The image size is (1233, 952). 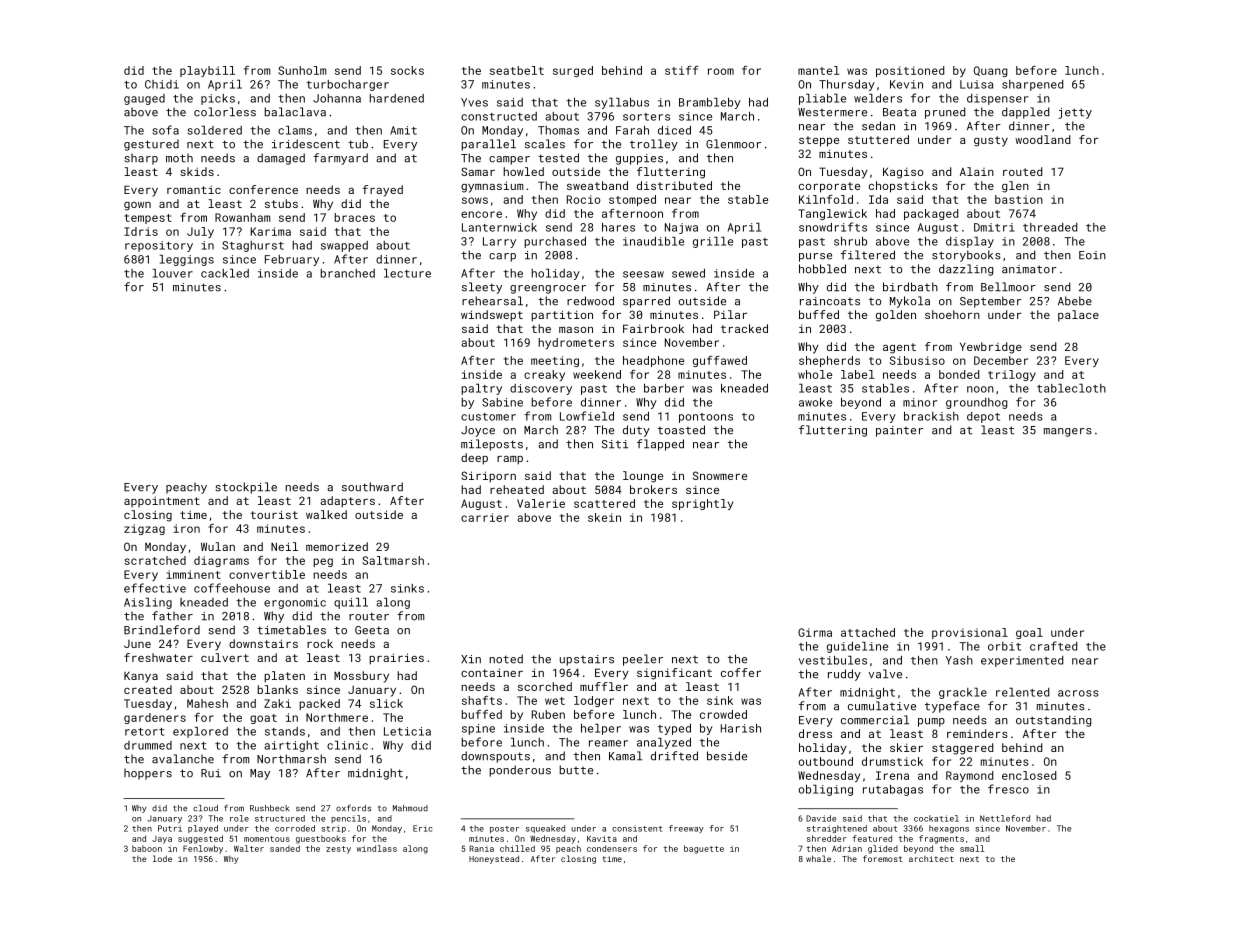 I want to click on playbill, so click(x=207, y=71).
